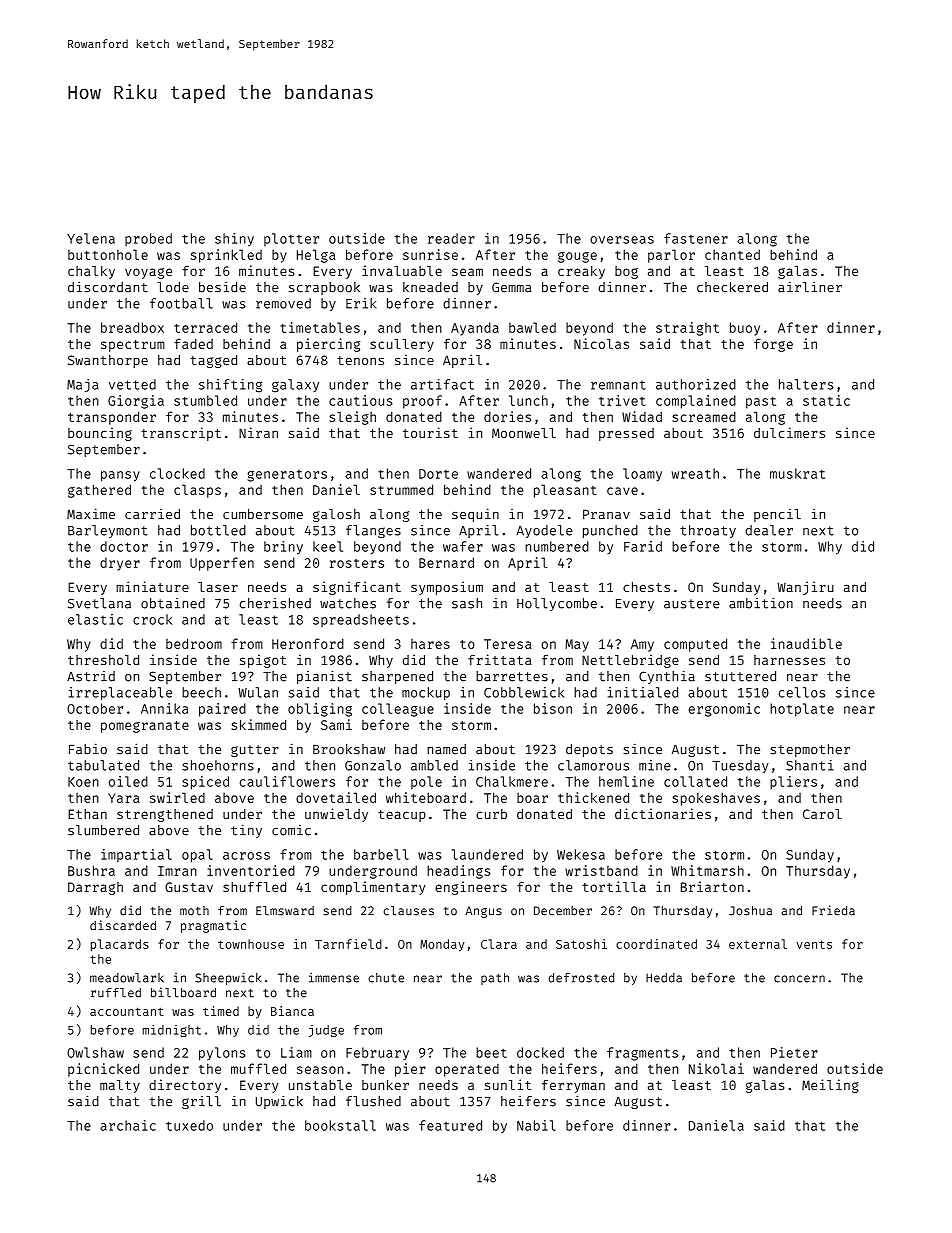 This page has height=1233, width=952. Describe the element at coordinates (626, 272) in the page. I see `bog` at that location.
